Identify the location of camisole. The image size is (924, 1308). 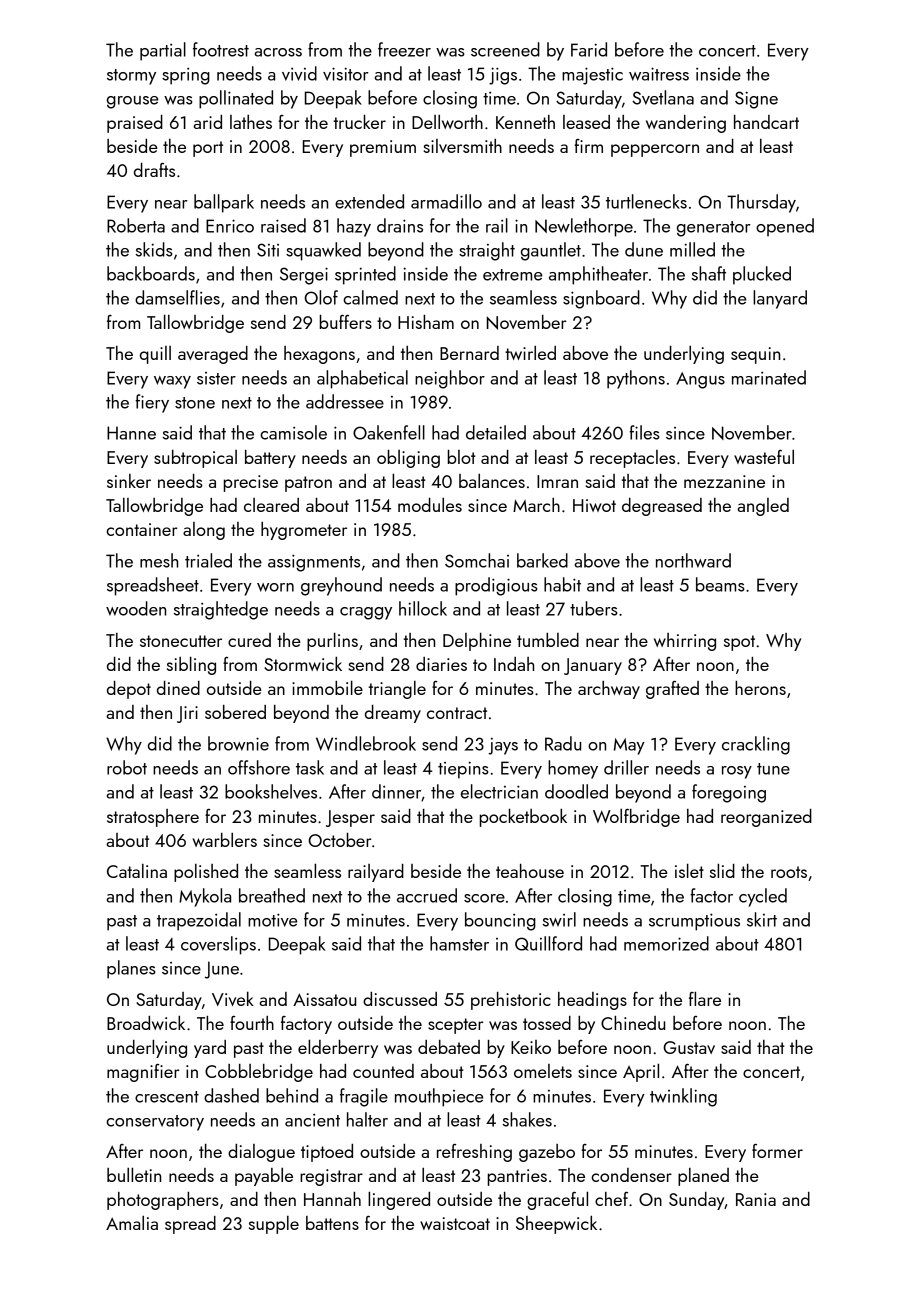
(293, 432).
